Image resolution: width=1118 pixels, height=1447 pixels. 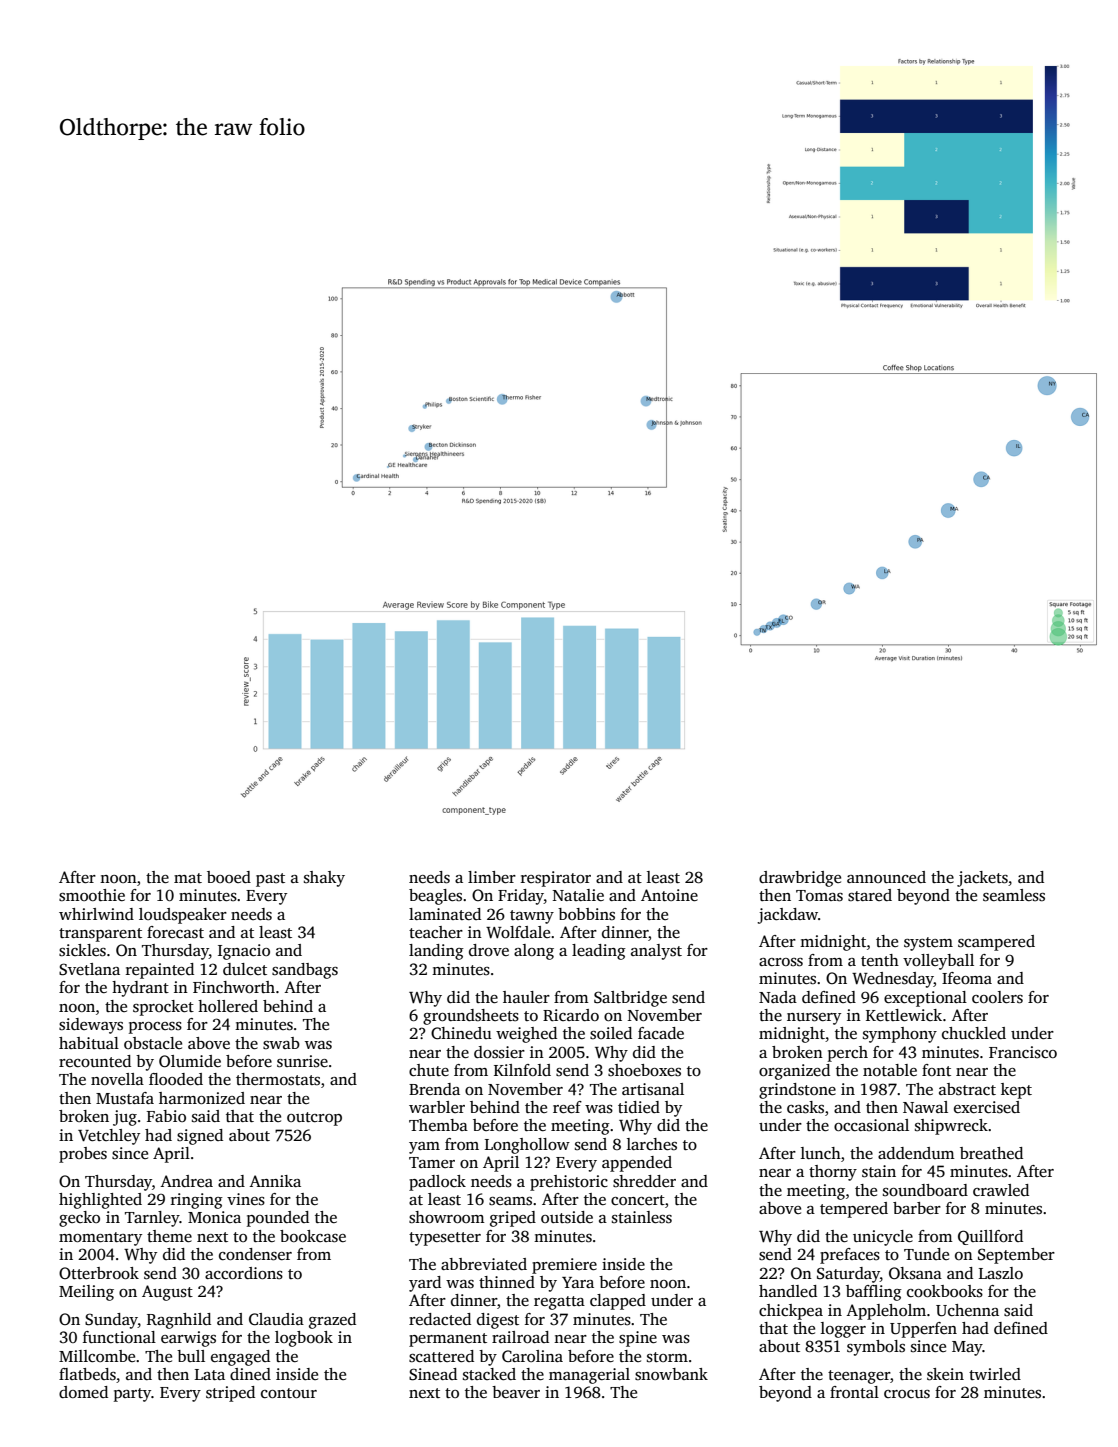 I want to click on condenser, so click(x=255, y=1254).
